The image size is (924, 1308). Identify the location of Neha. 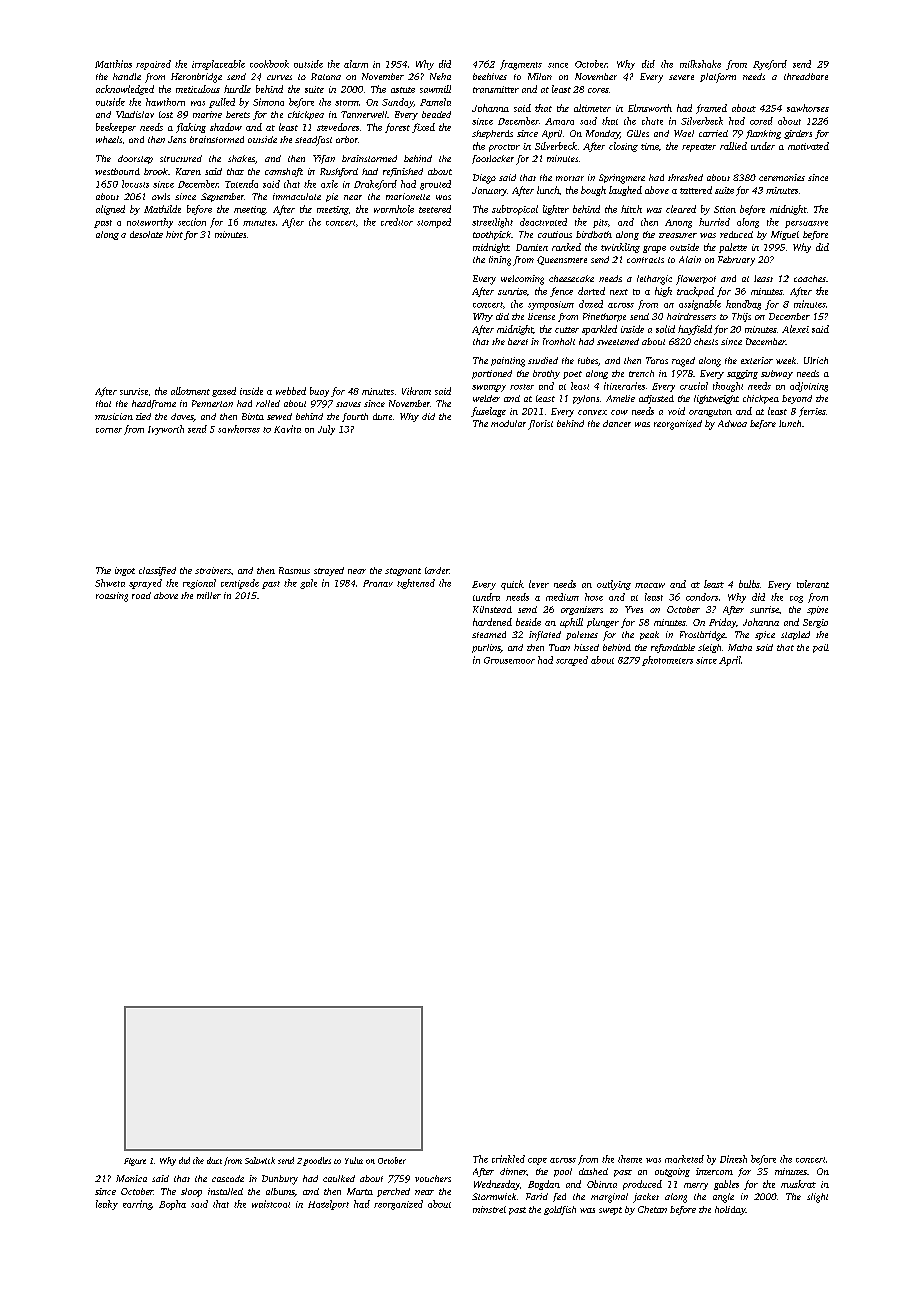
(440, 76).
